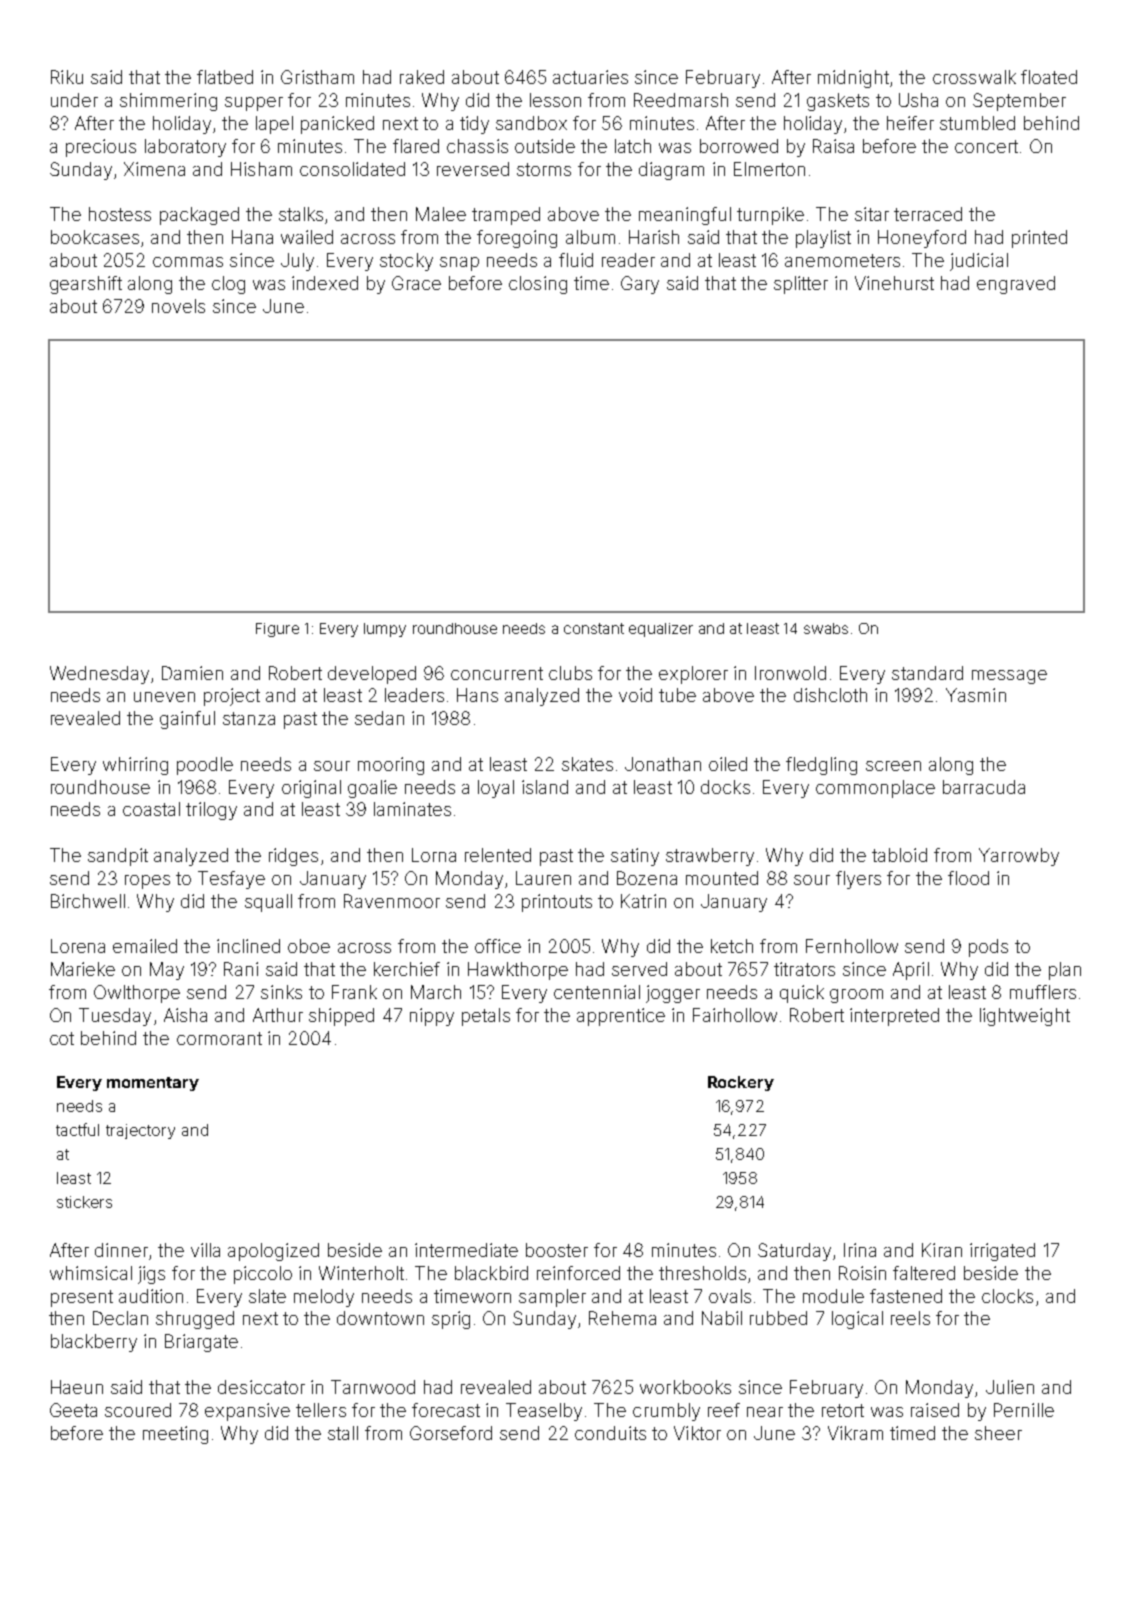 This image has width=1133, height=1602. Describe the element at coordinates (261, 1387) in the image. I see `desiccator` at that location.
